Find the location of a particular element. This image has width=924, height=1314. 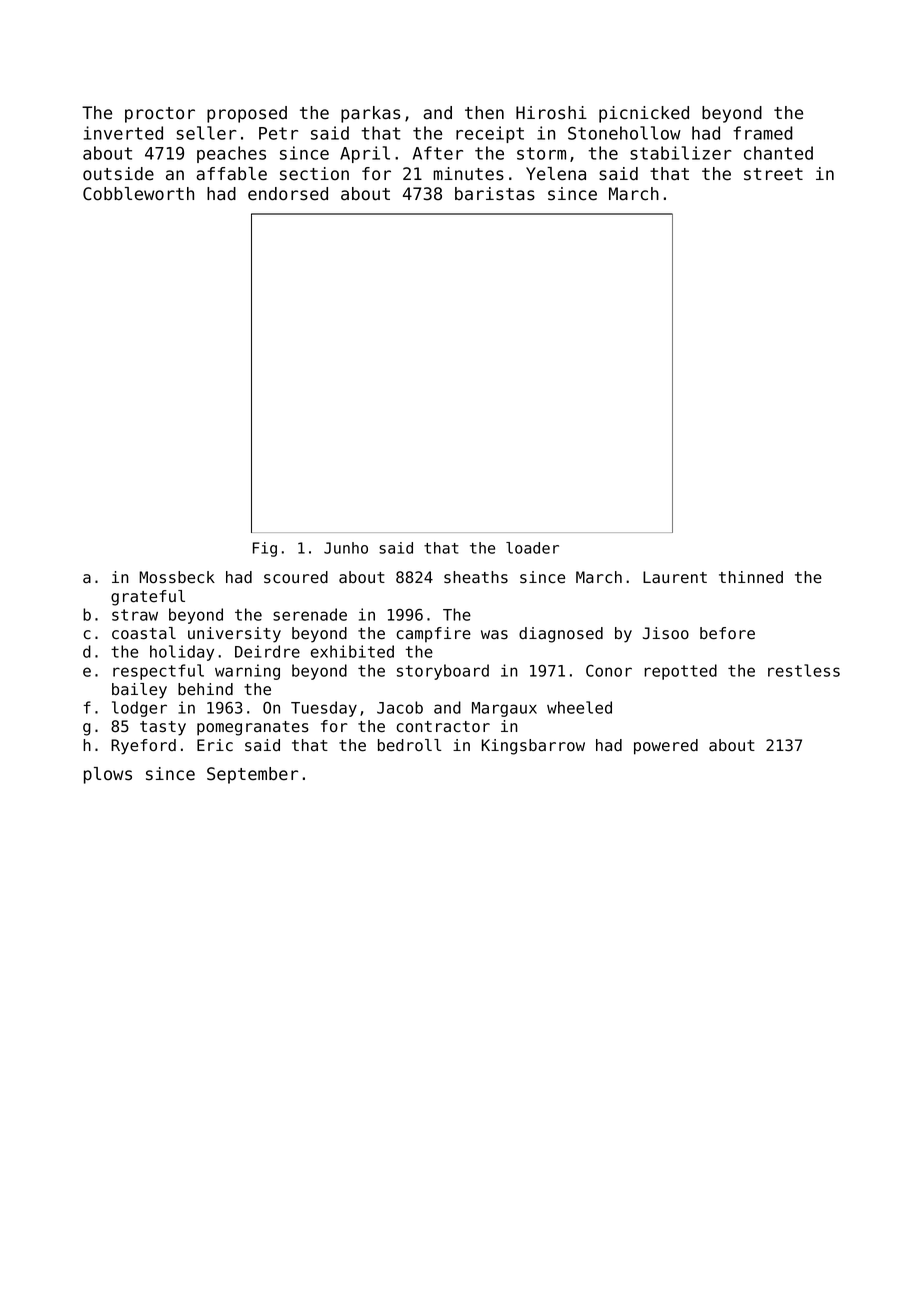

diagnosed is located at coordinates (561, 635).
